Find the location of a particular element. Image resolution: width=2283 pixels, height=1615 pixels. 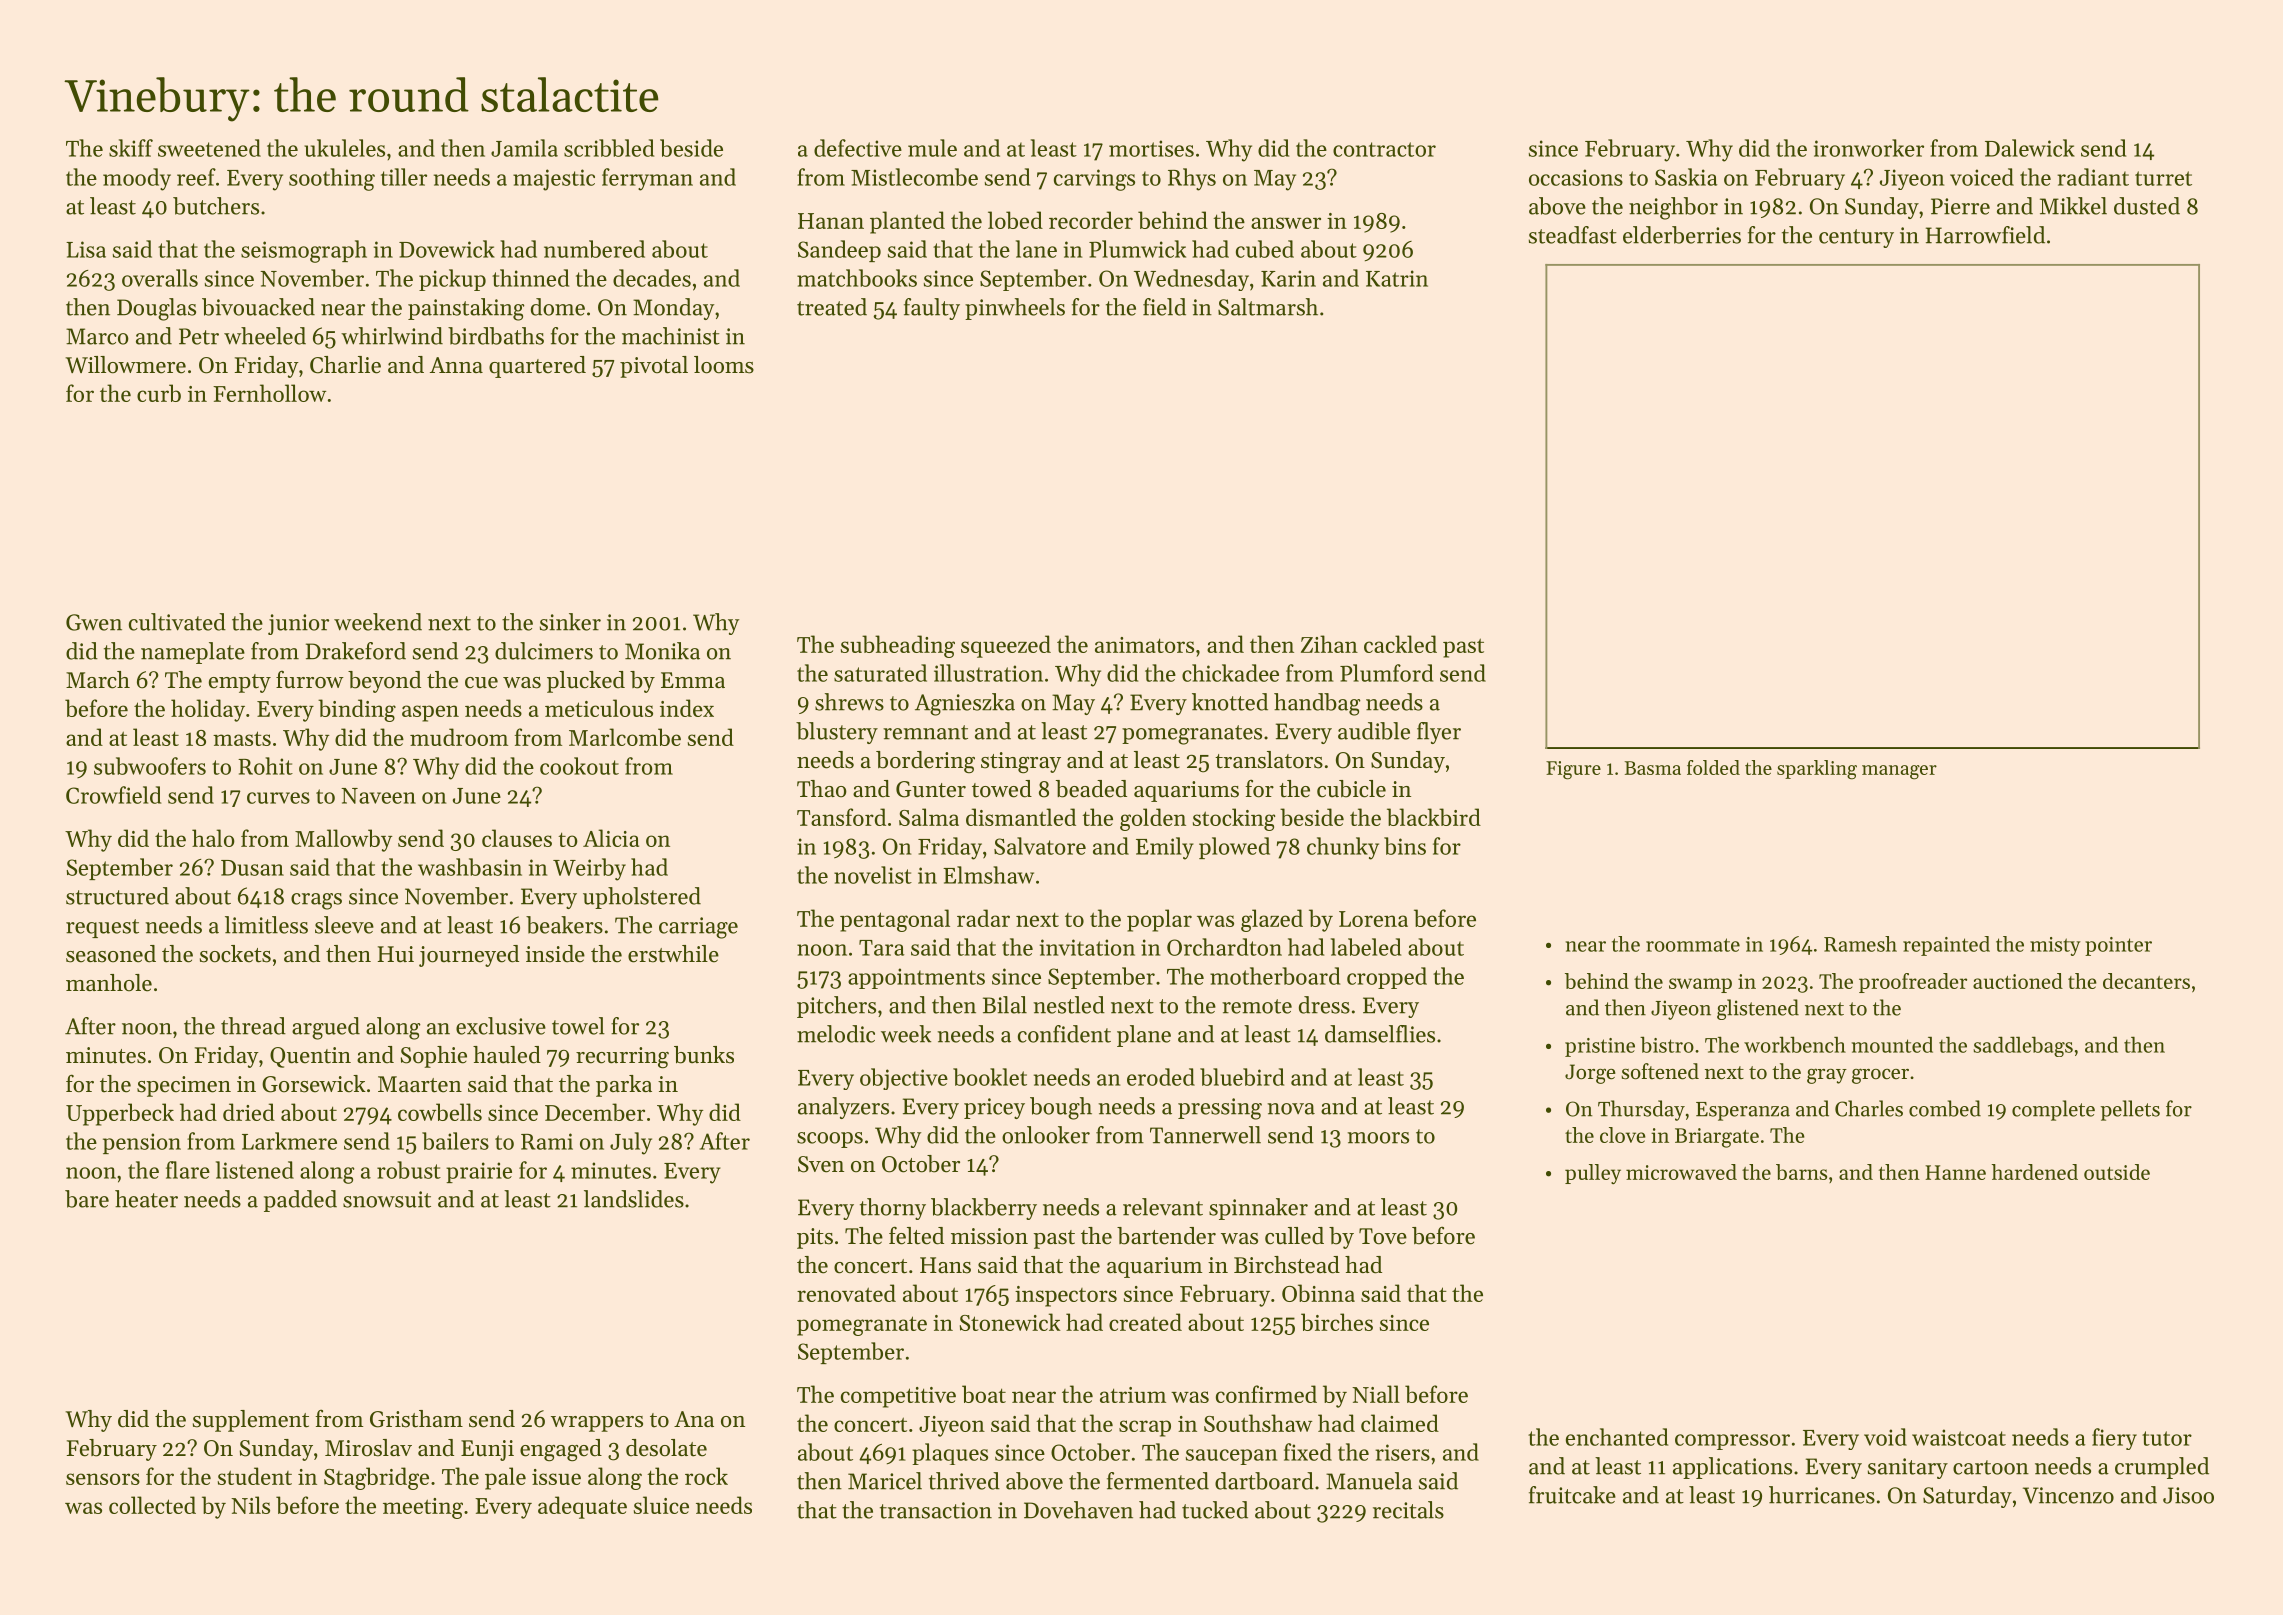

Dalewick is located at coordinates (2030, 148).
